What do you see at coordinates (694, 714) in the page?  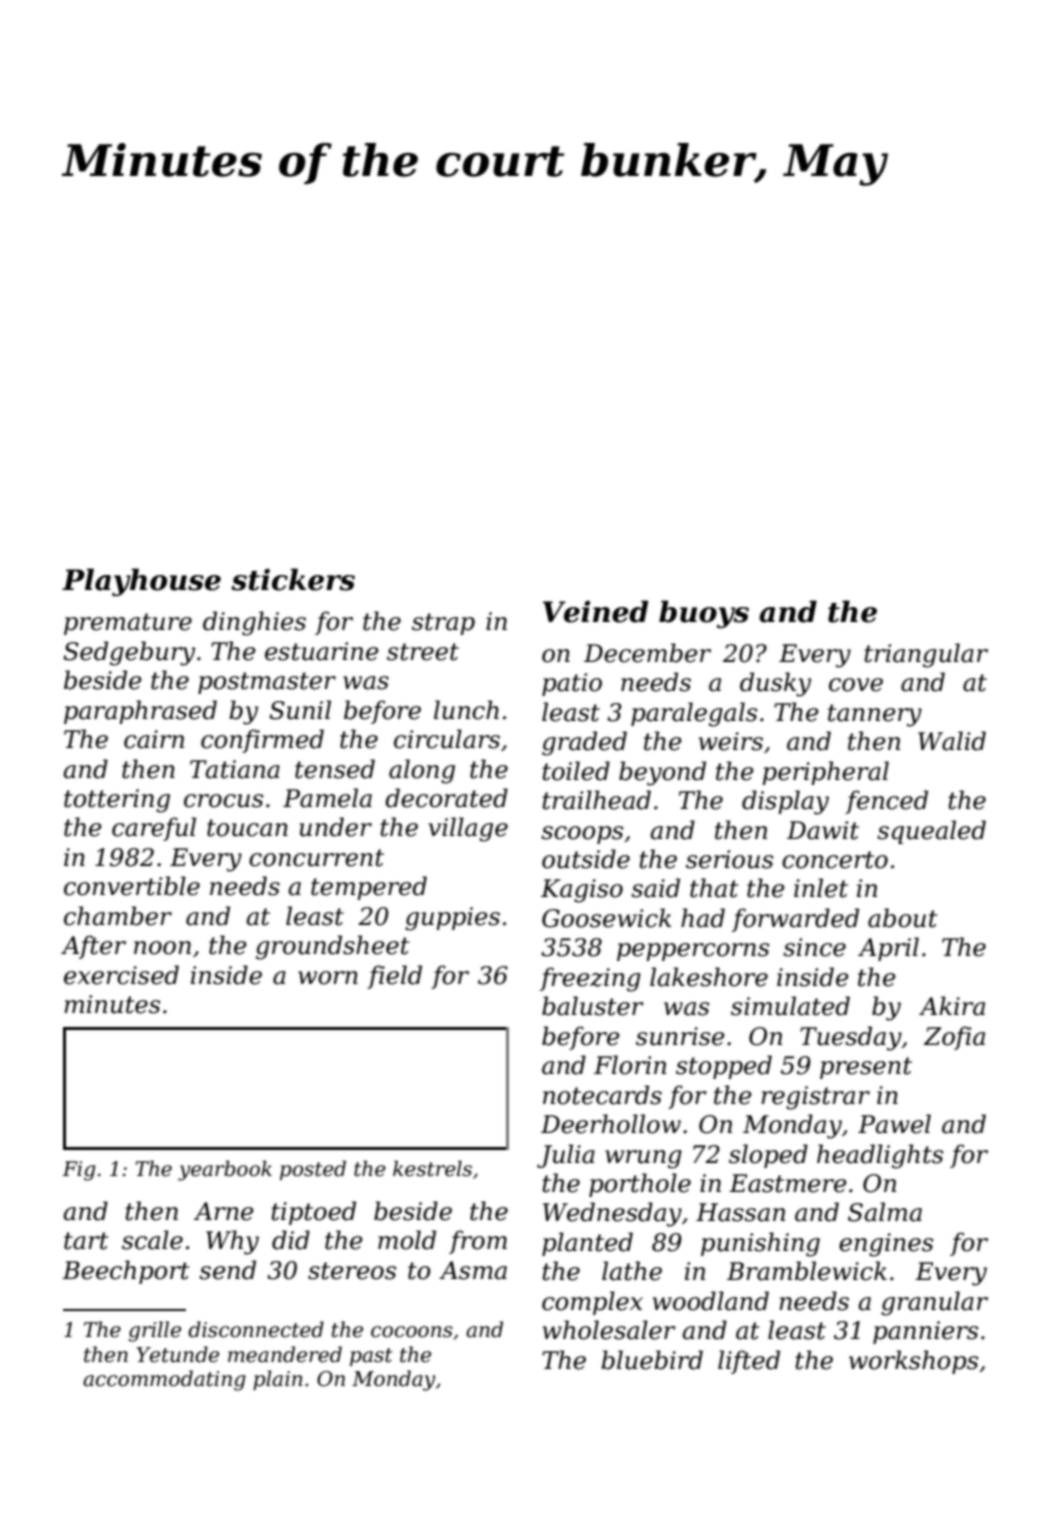 I see `paralegals` at bounding box center [694, 714].
